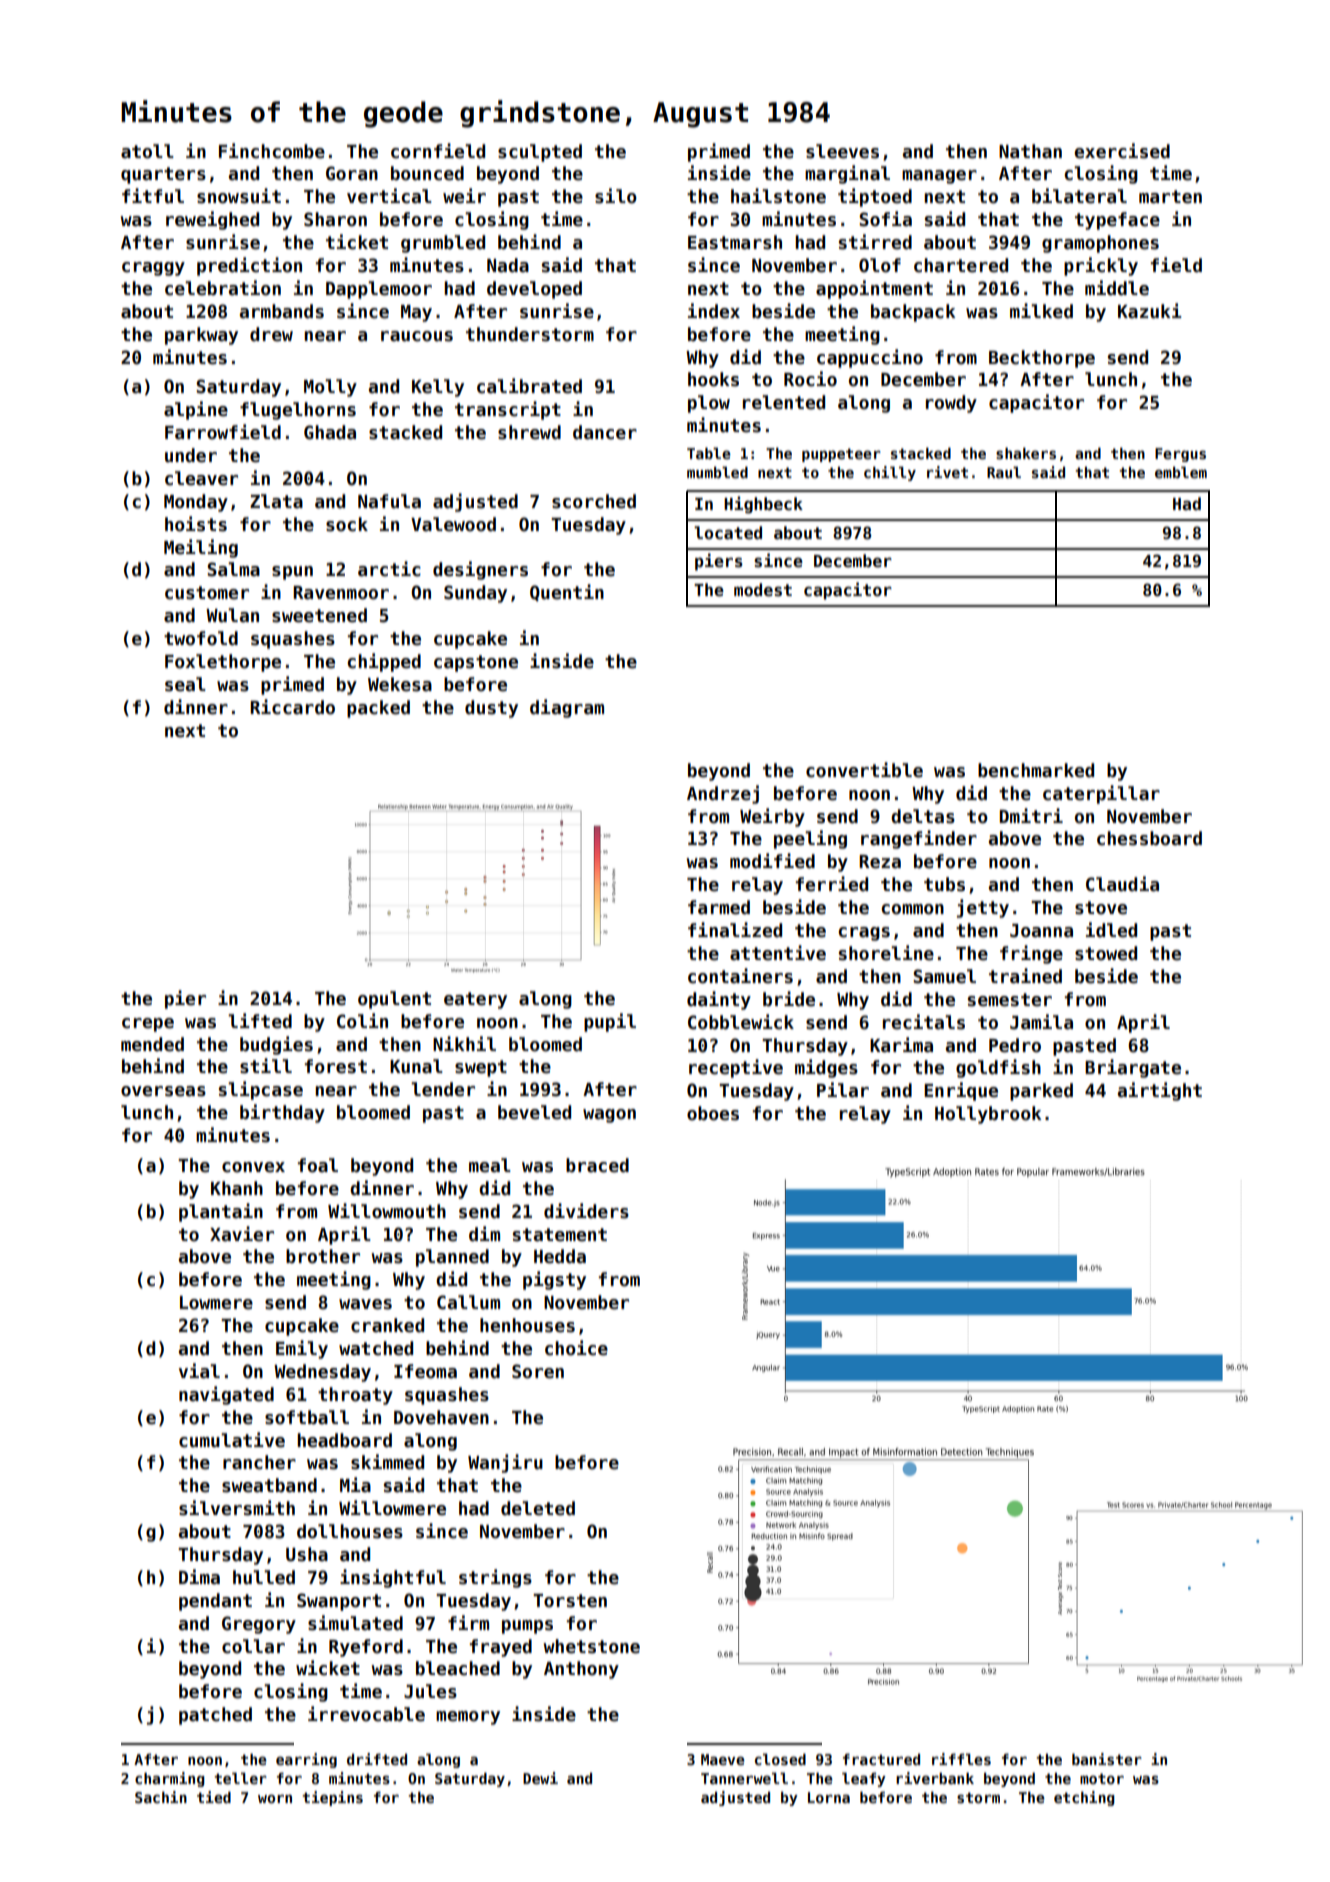  I want to click on etching, so click(1084, 1798).
